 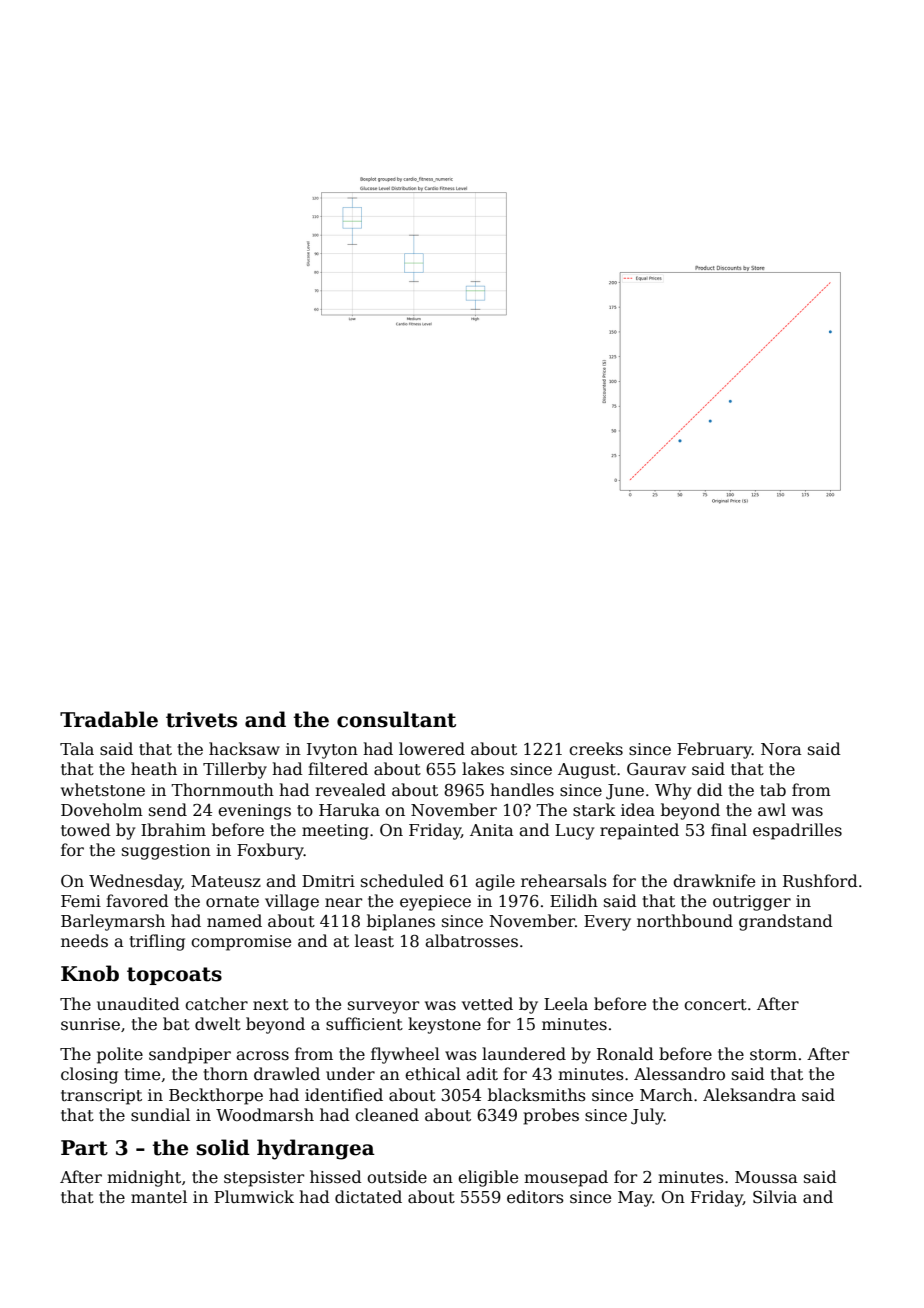 I want to click on trivets, so click(x=201, y=720).
